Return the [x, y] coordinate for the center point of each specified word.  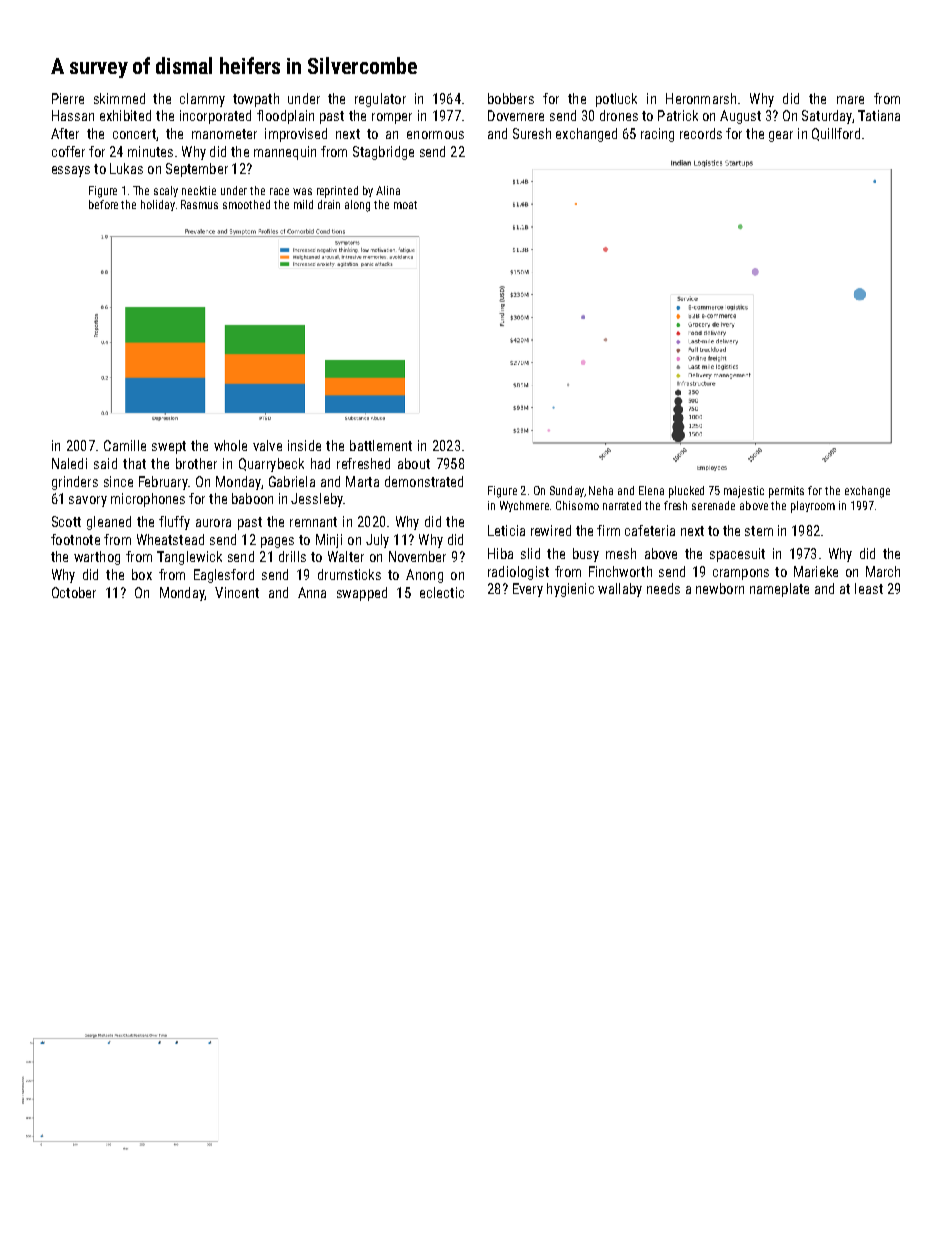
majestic [744, 492]
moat [405, 205]
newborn [720, 588]
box [142, 574]
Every [528, 590]
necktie [199, 190]
